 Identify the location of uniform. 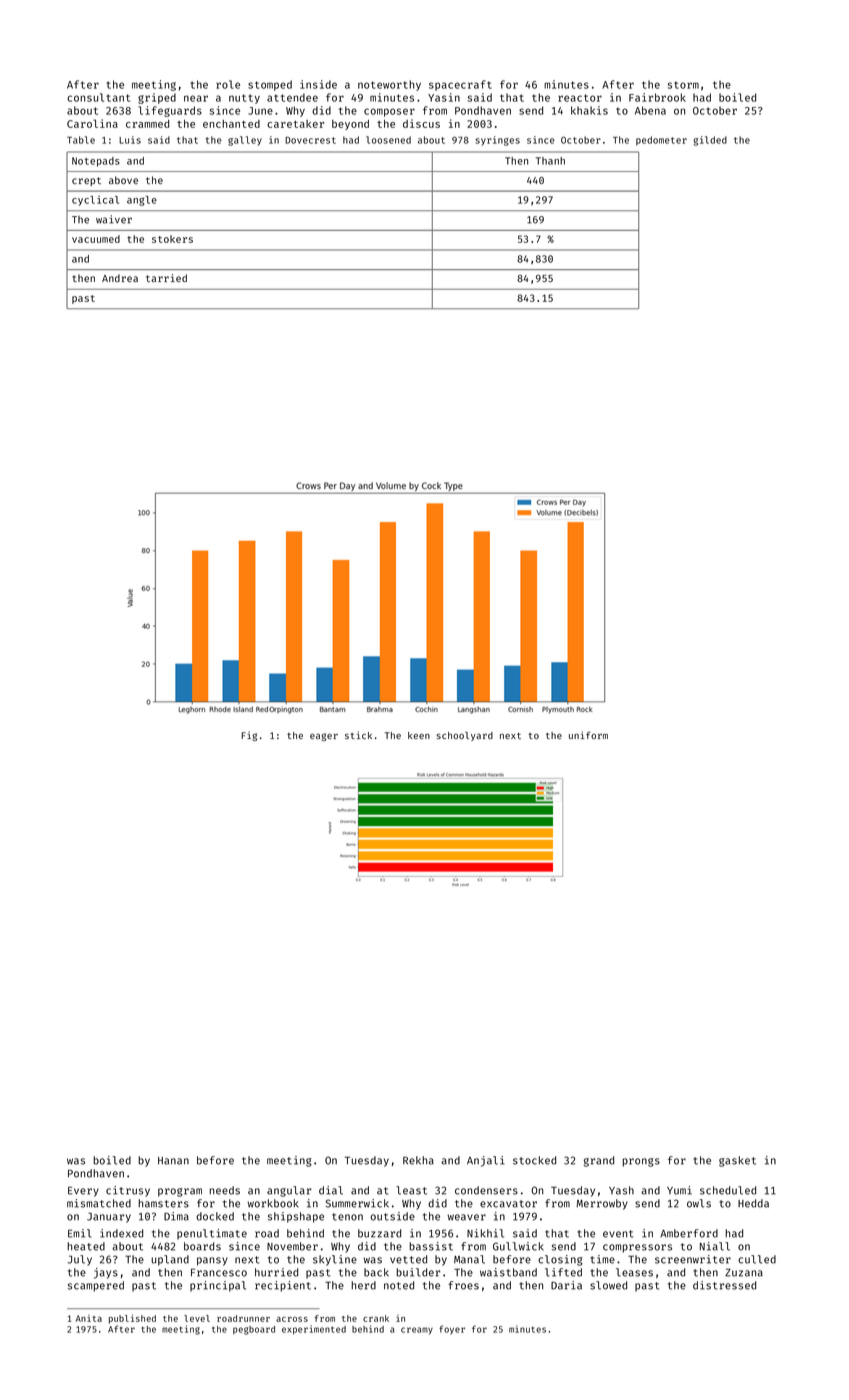
(588, 735).
